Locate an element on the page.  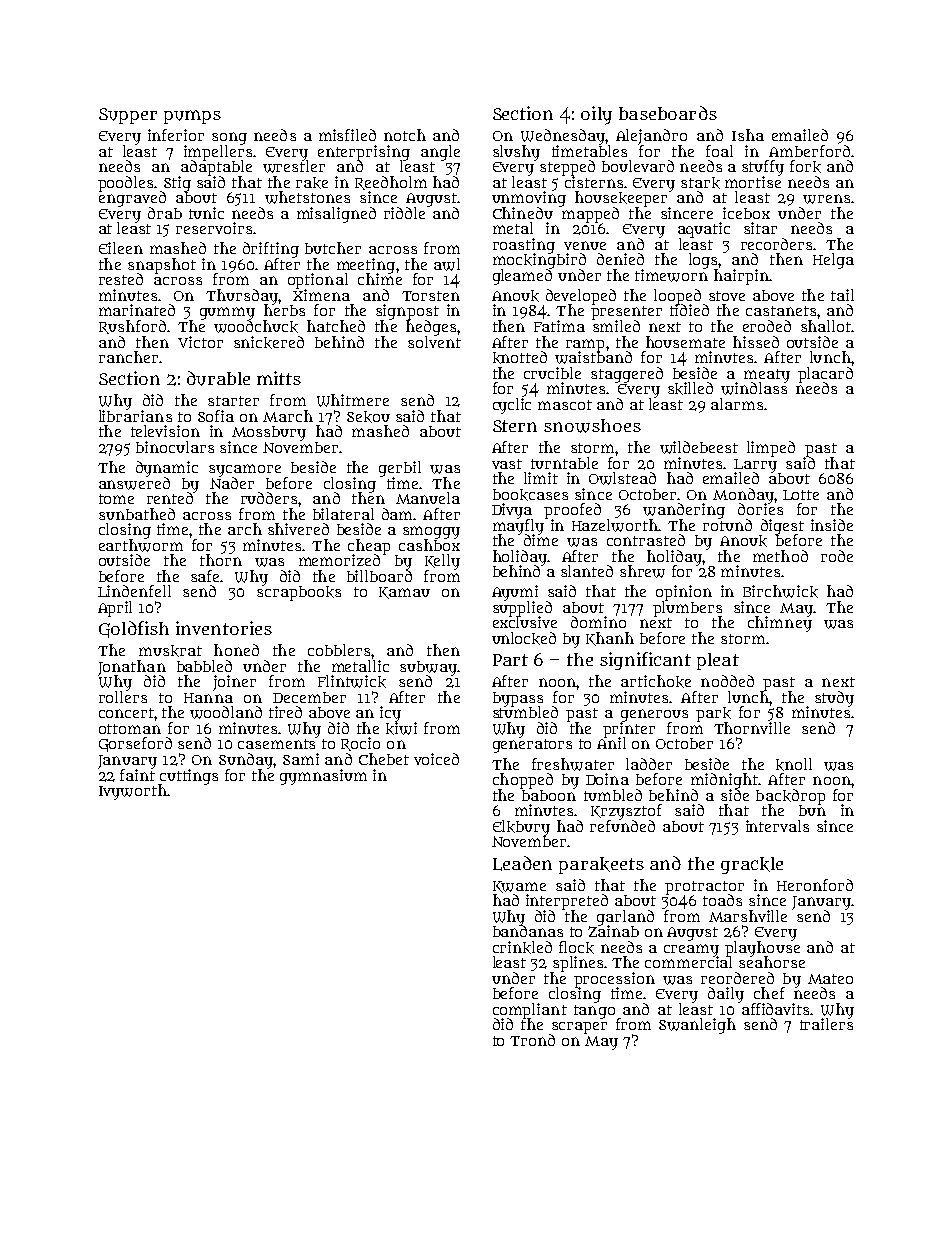
adaptable is located at coordinates (216, 168).
